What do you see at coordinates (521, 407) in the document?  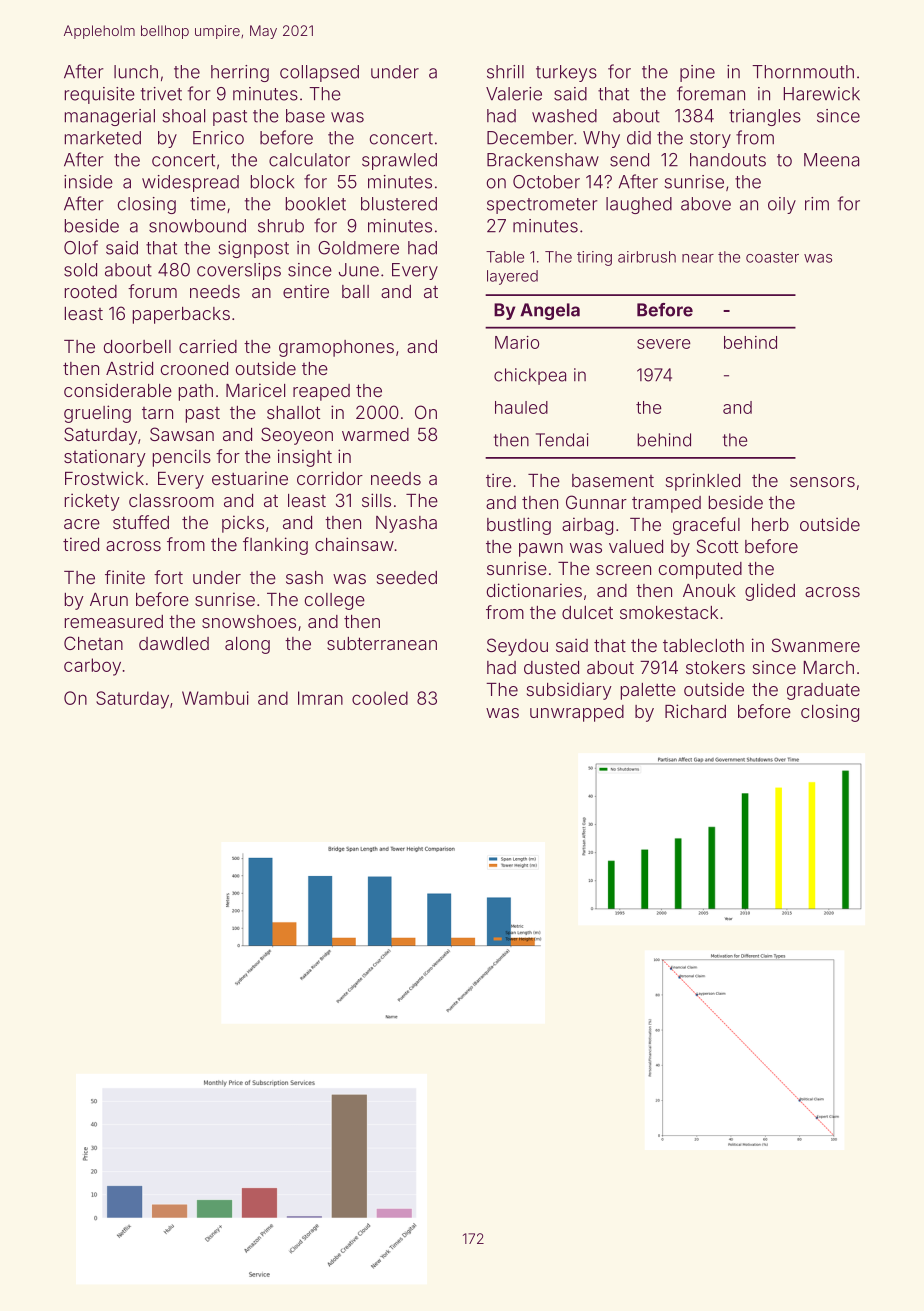 I see `hauled` at bounding box center [521, 407].
